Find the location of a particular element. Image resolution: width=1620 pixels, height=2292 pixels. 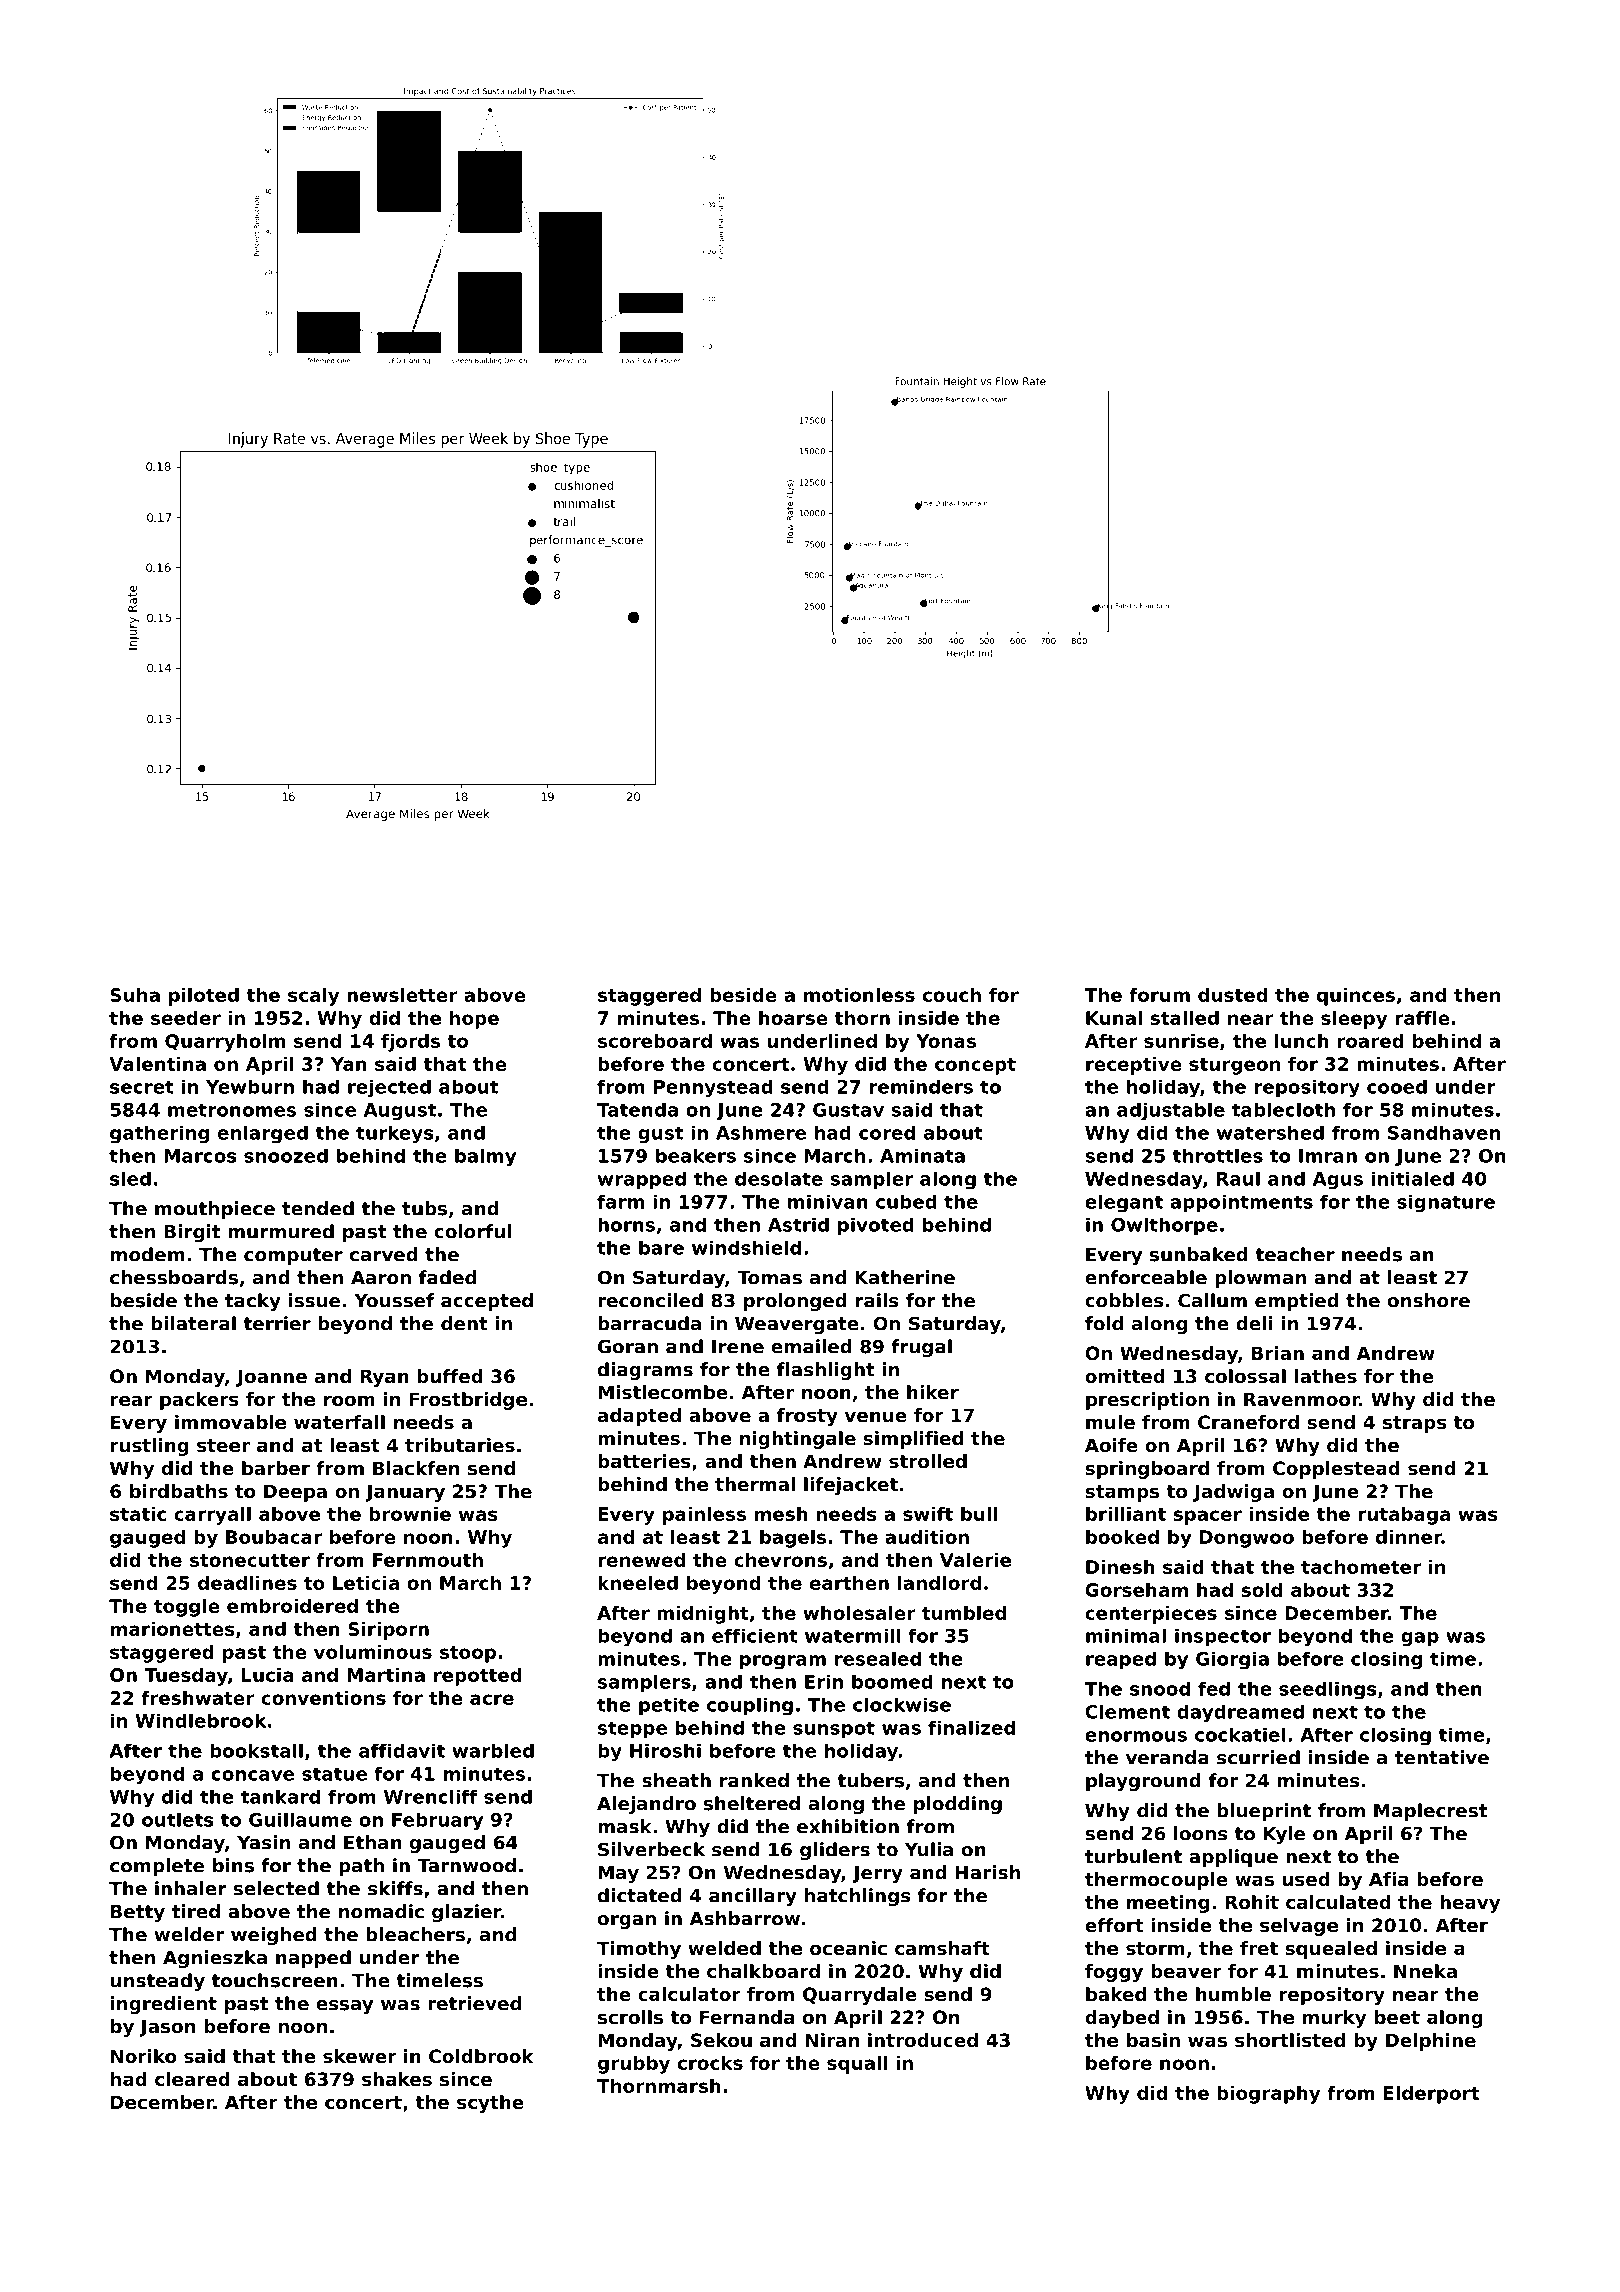

dent is located at coordinates (464, 1323).
